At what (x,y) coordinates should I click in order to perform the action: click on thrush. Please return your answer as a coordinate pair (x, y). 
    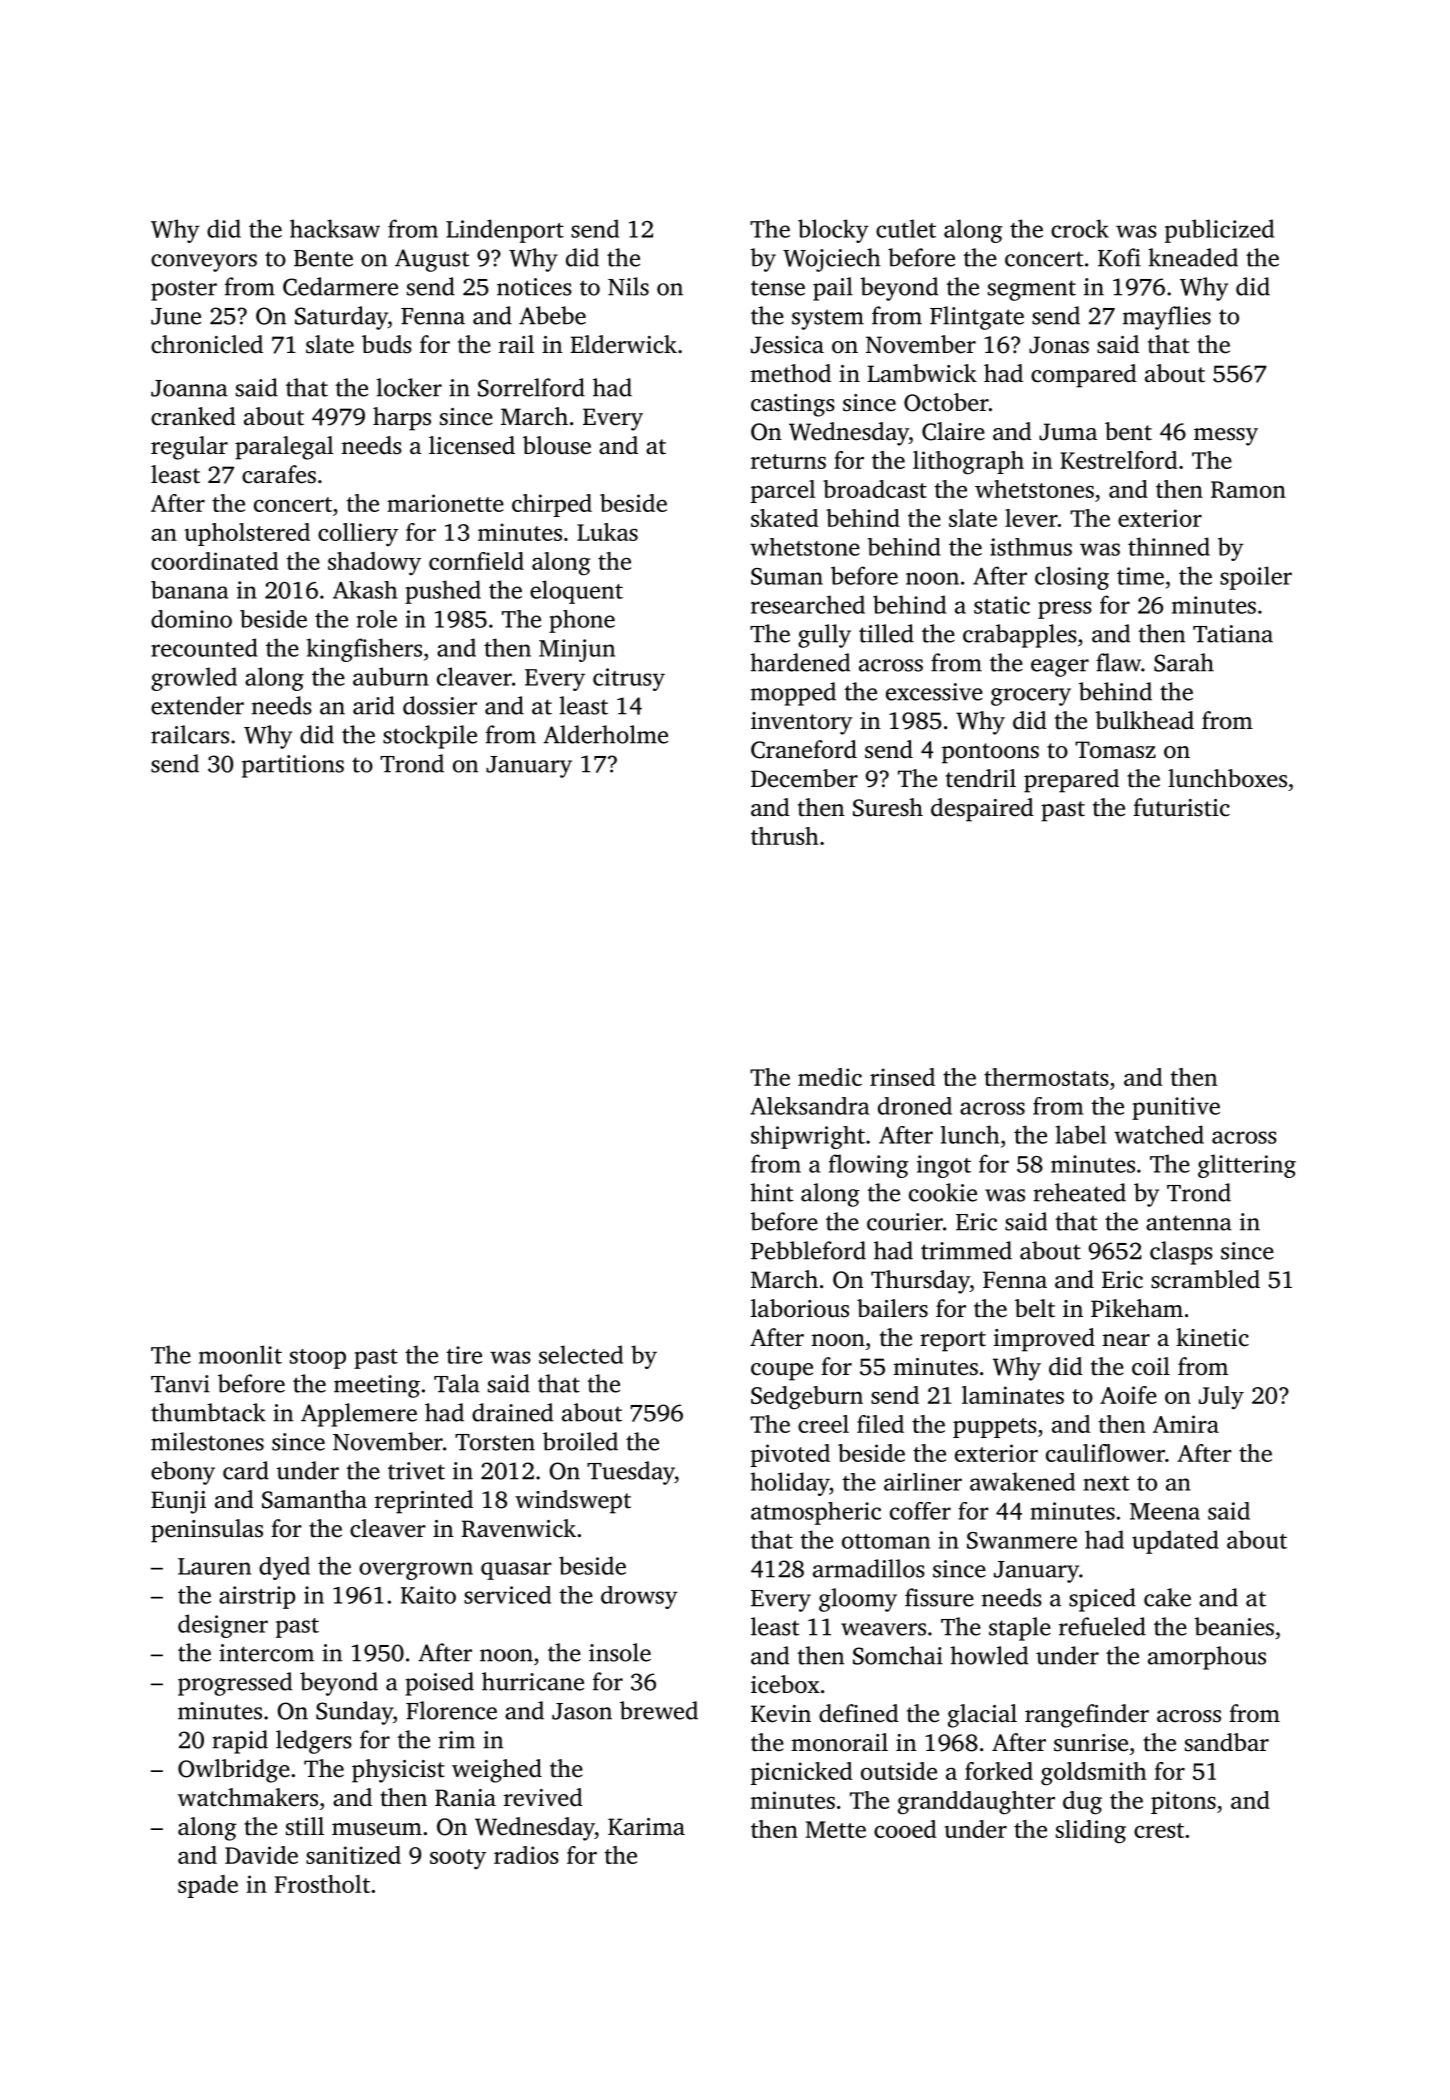
    Looking at the image, I should click on (785, 836).
